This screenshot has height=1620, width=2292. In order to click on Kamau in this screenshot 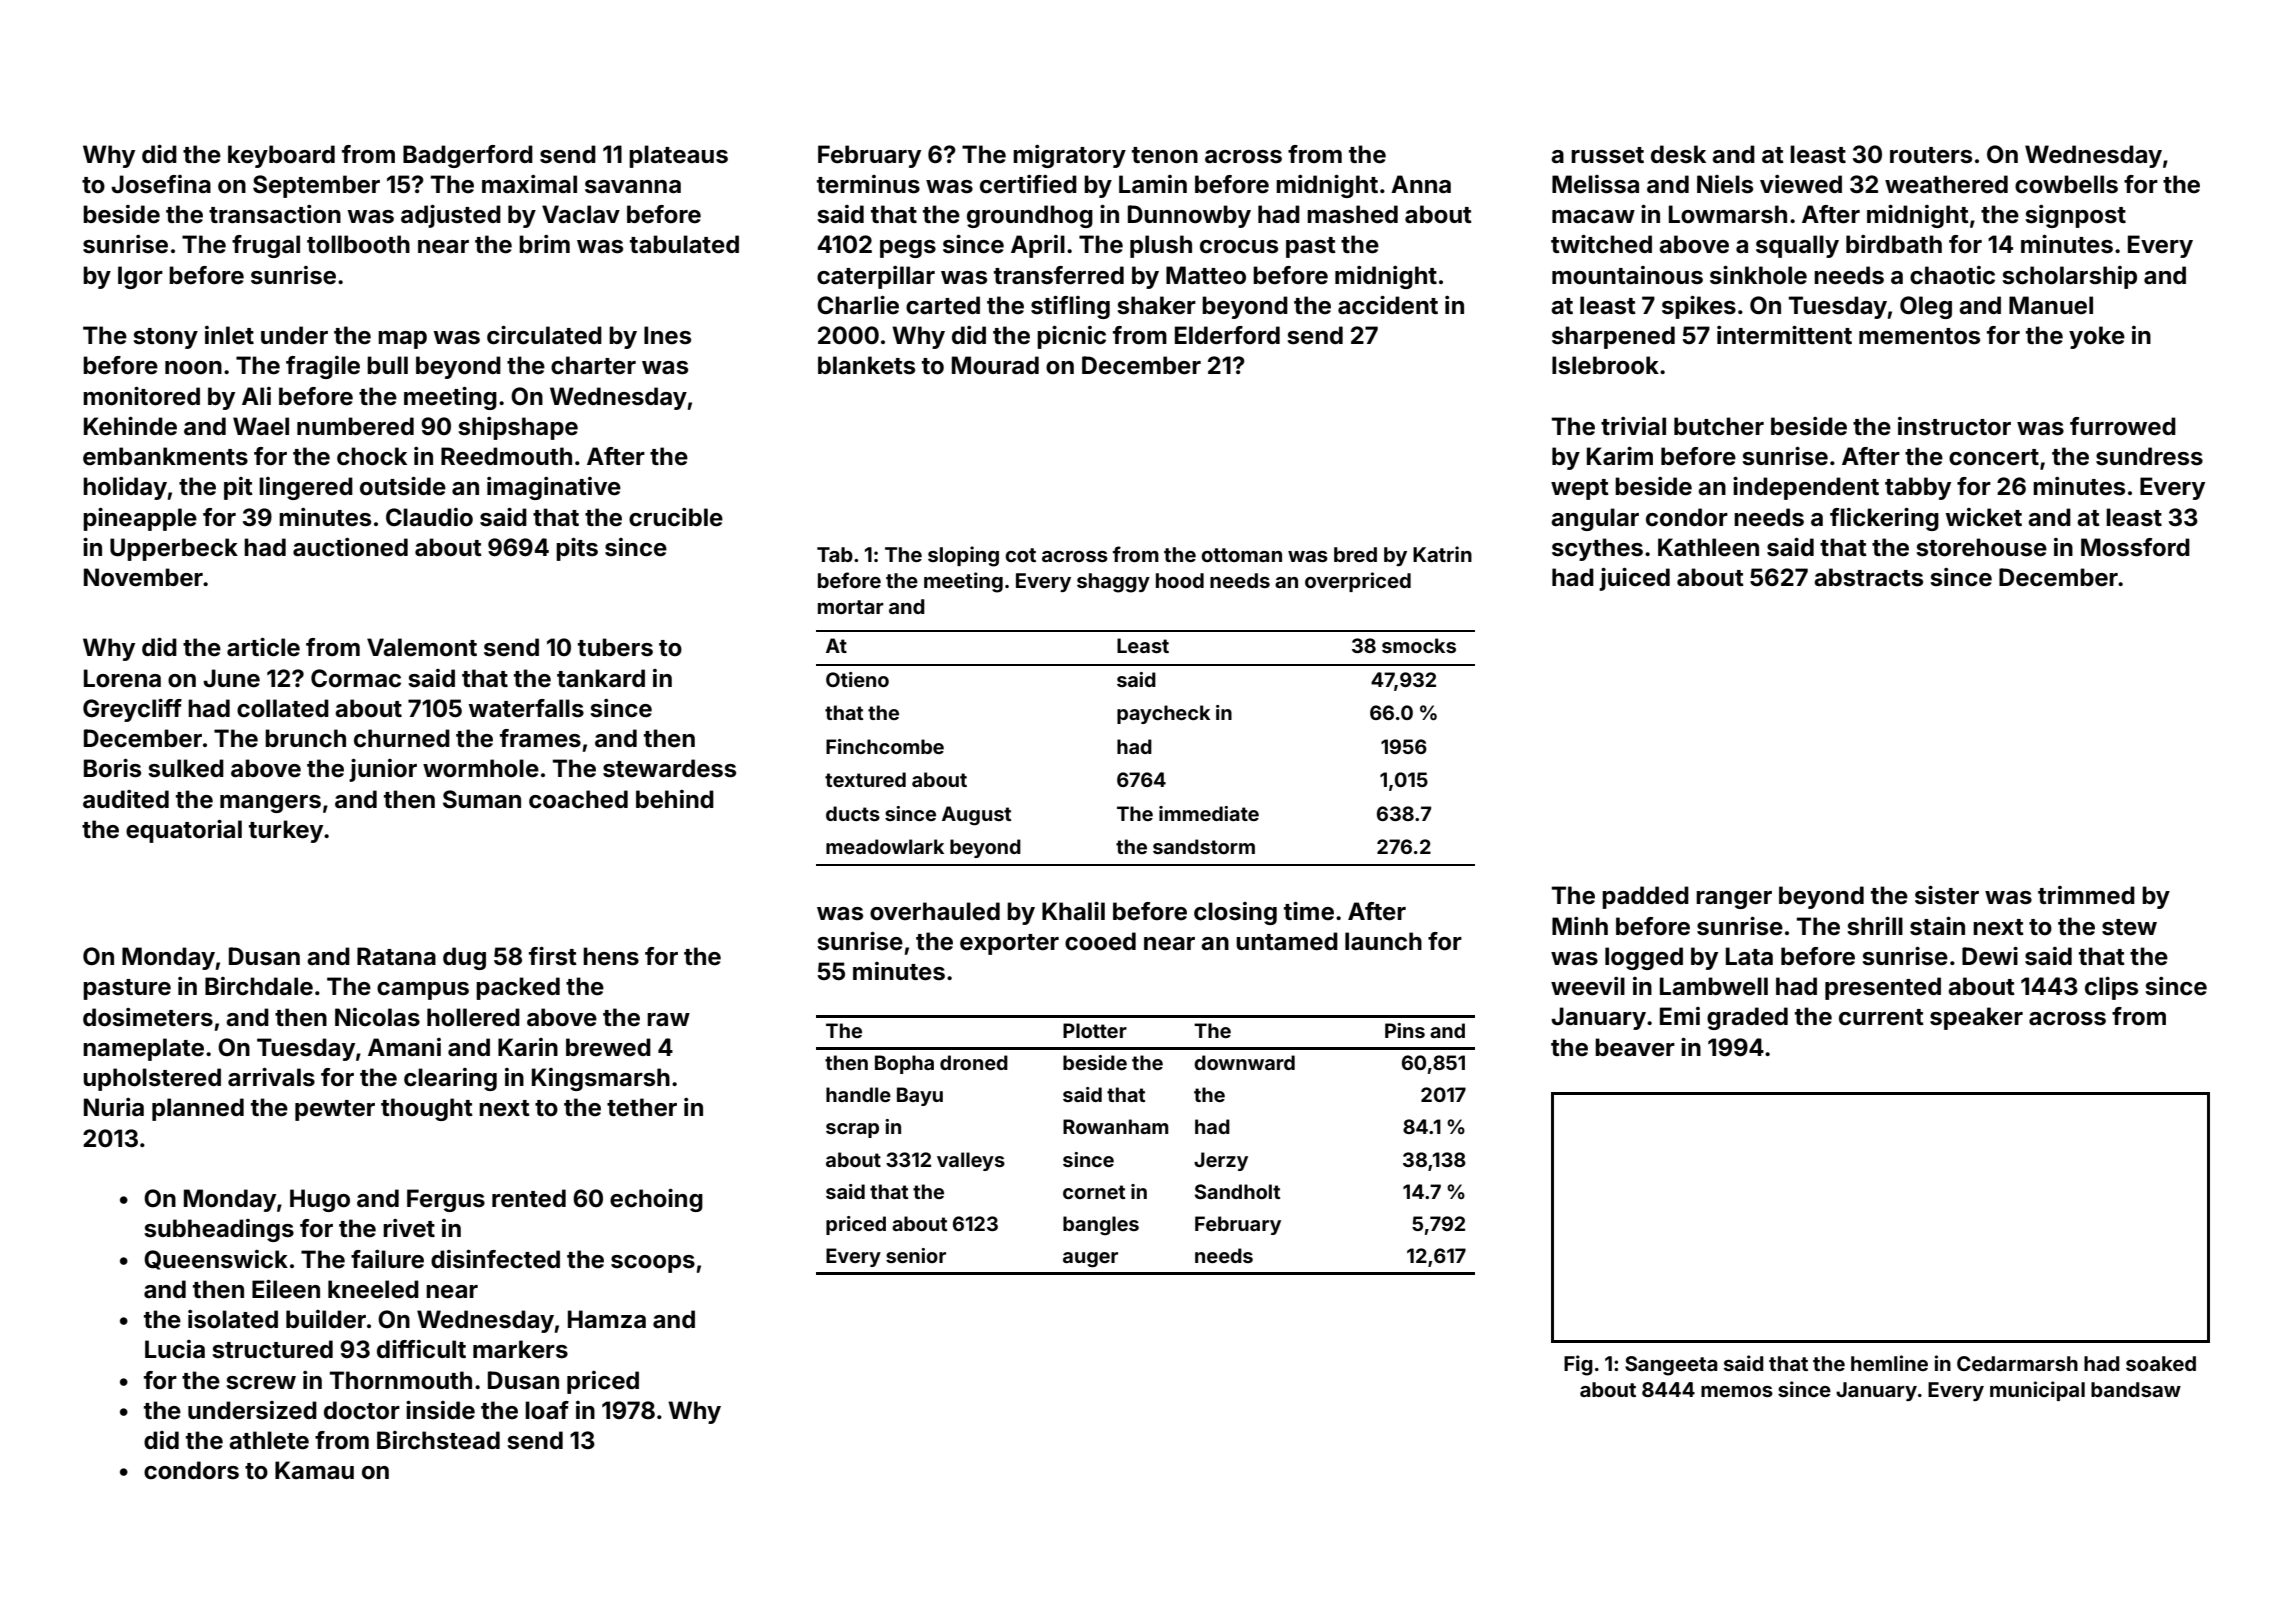, I will do `click(314, 1470)`.
